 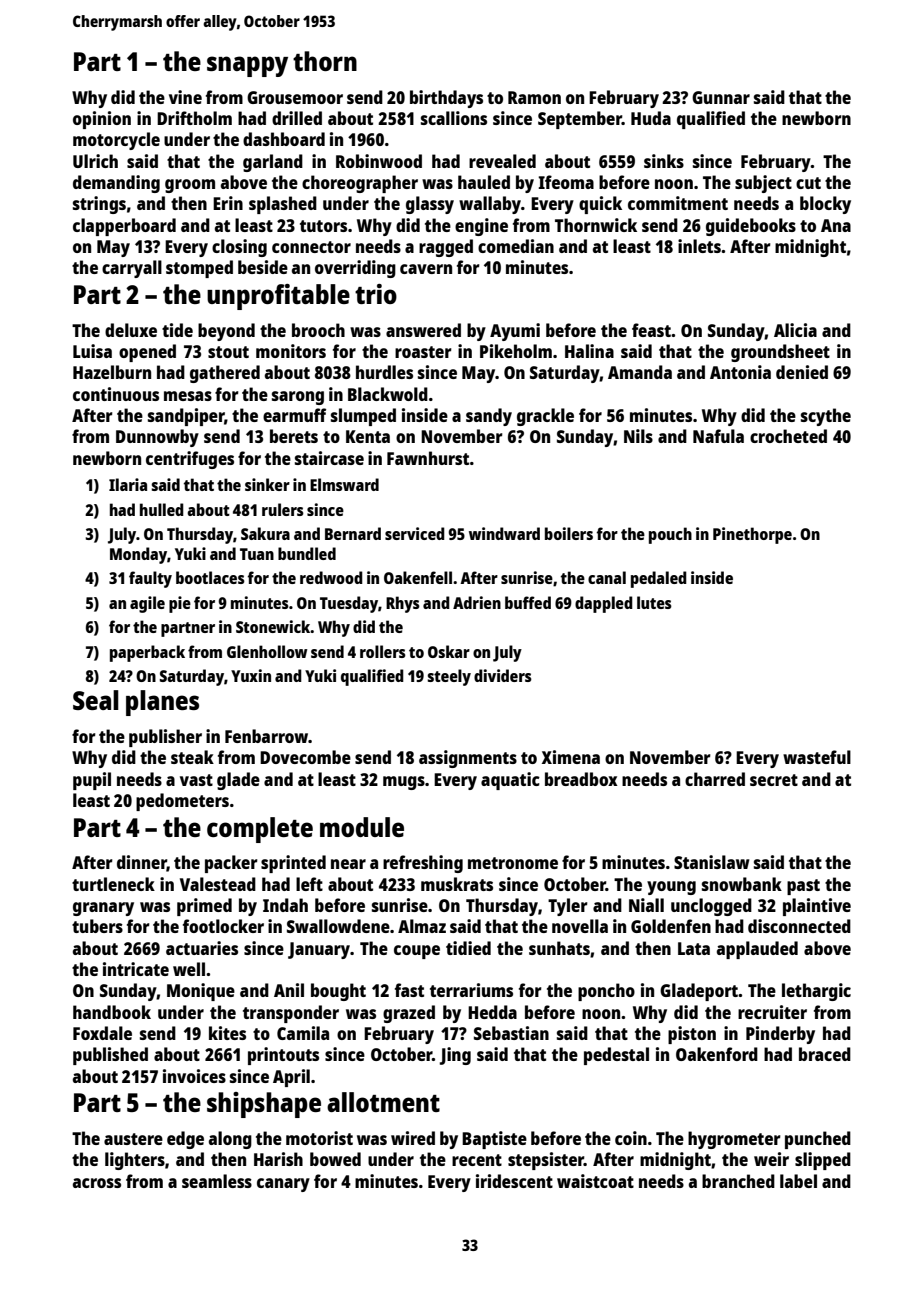 I want to click on intricate, so click(x=136, y=969).
